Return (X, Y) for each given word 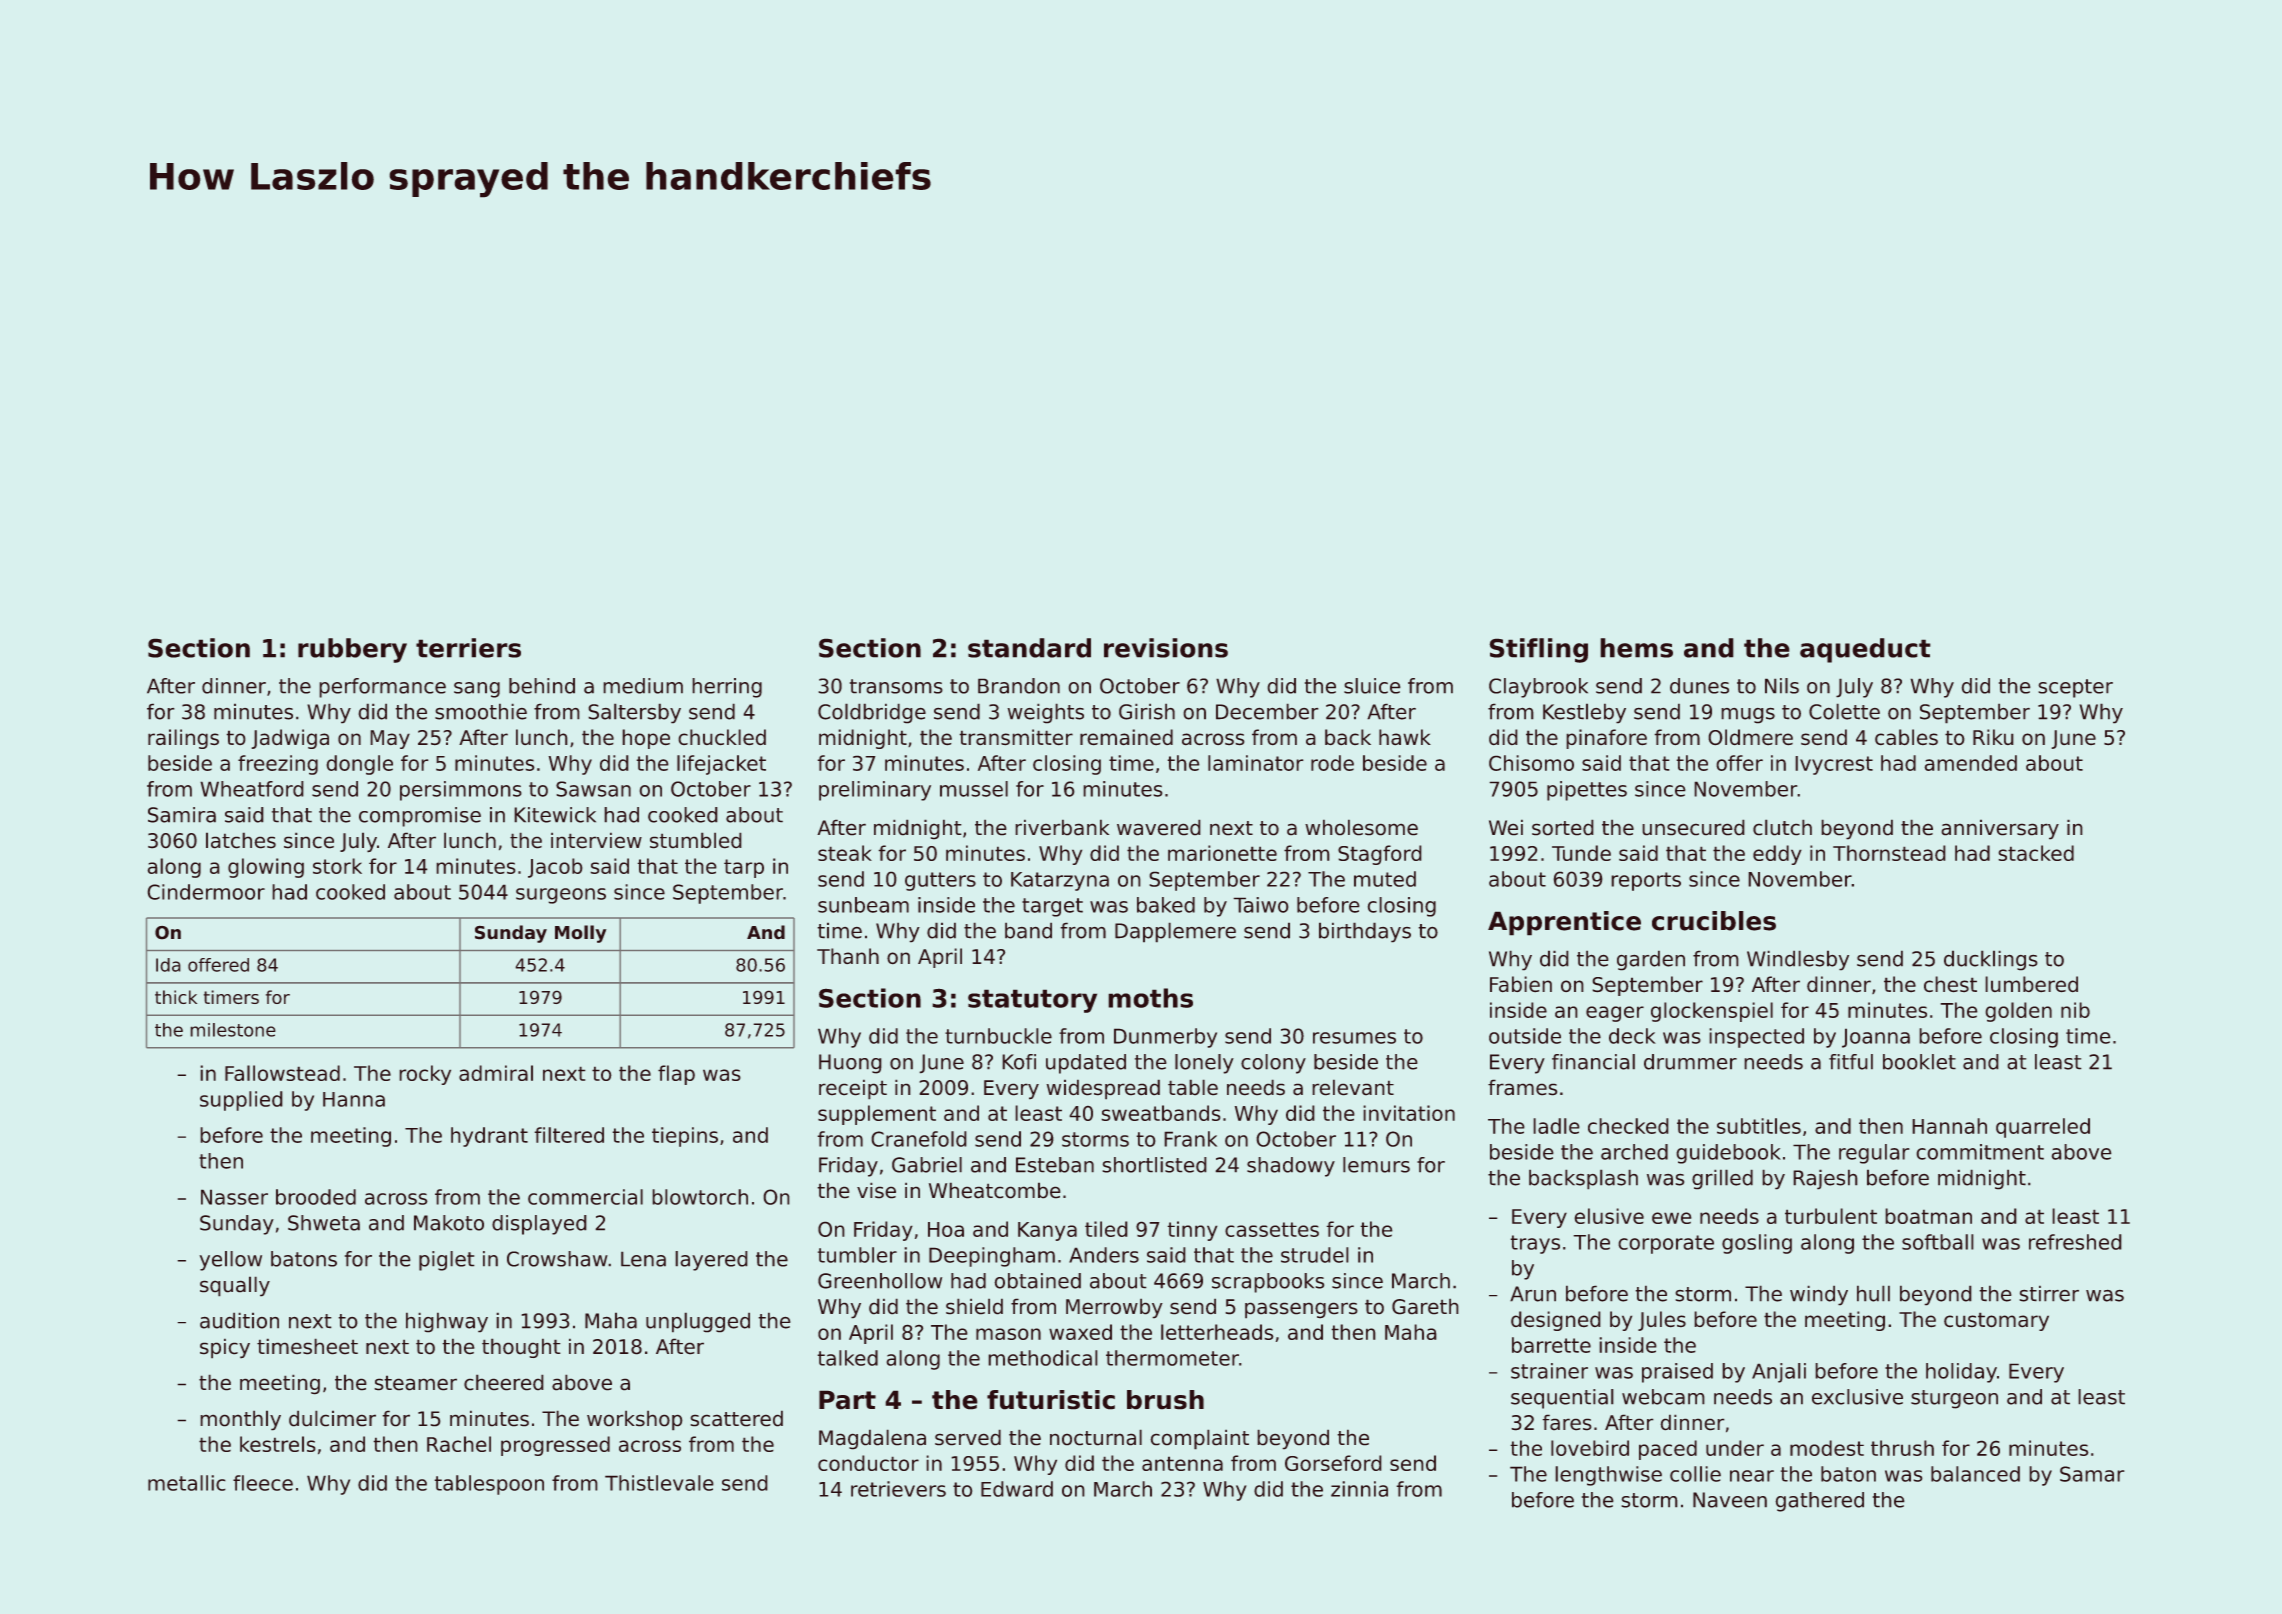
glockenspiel (1712, 1012)
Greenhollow (880, 1281)
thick (176, 997)
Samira (182, 815)
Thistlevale (659, 1483)
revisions (1166, 648)
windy (1819, 1295)
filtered (569, 1135)
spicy (225, 1348)
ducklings (1991, 960)
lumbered (2031, 984)
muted (1385, 879)
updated (1086, 1064)
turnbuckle (998, 1036)
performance (382, 688)
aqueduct (1865, 650)
